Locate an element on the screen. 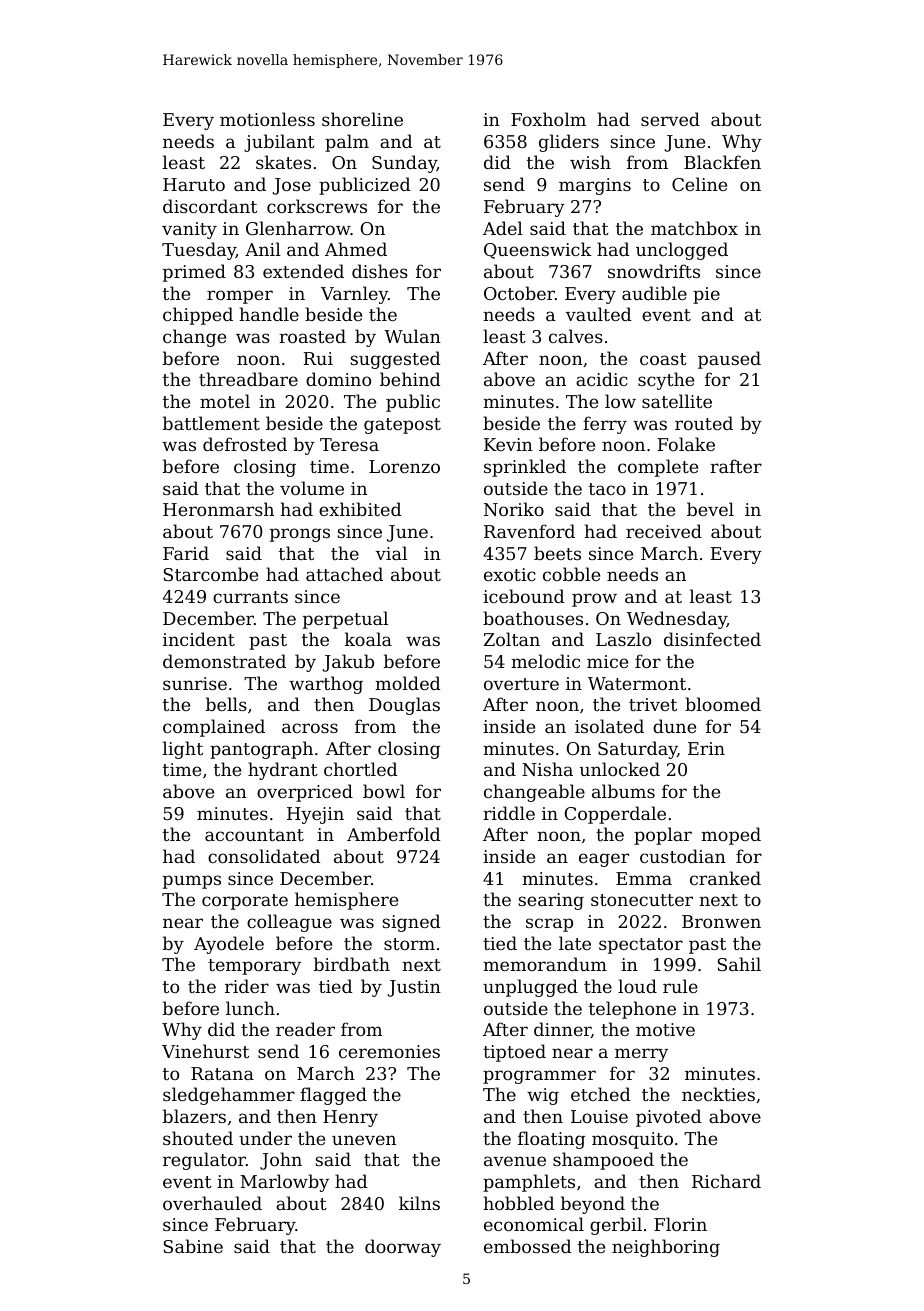 The width and height of the screenshot is (924, 1311). Starcombe is located at coordinates (211, 574).
